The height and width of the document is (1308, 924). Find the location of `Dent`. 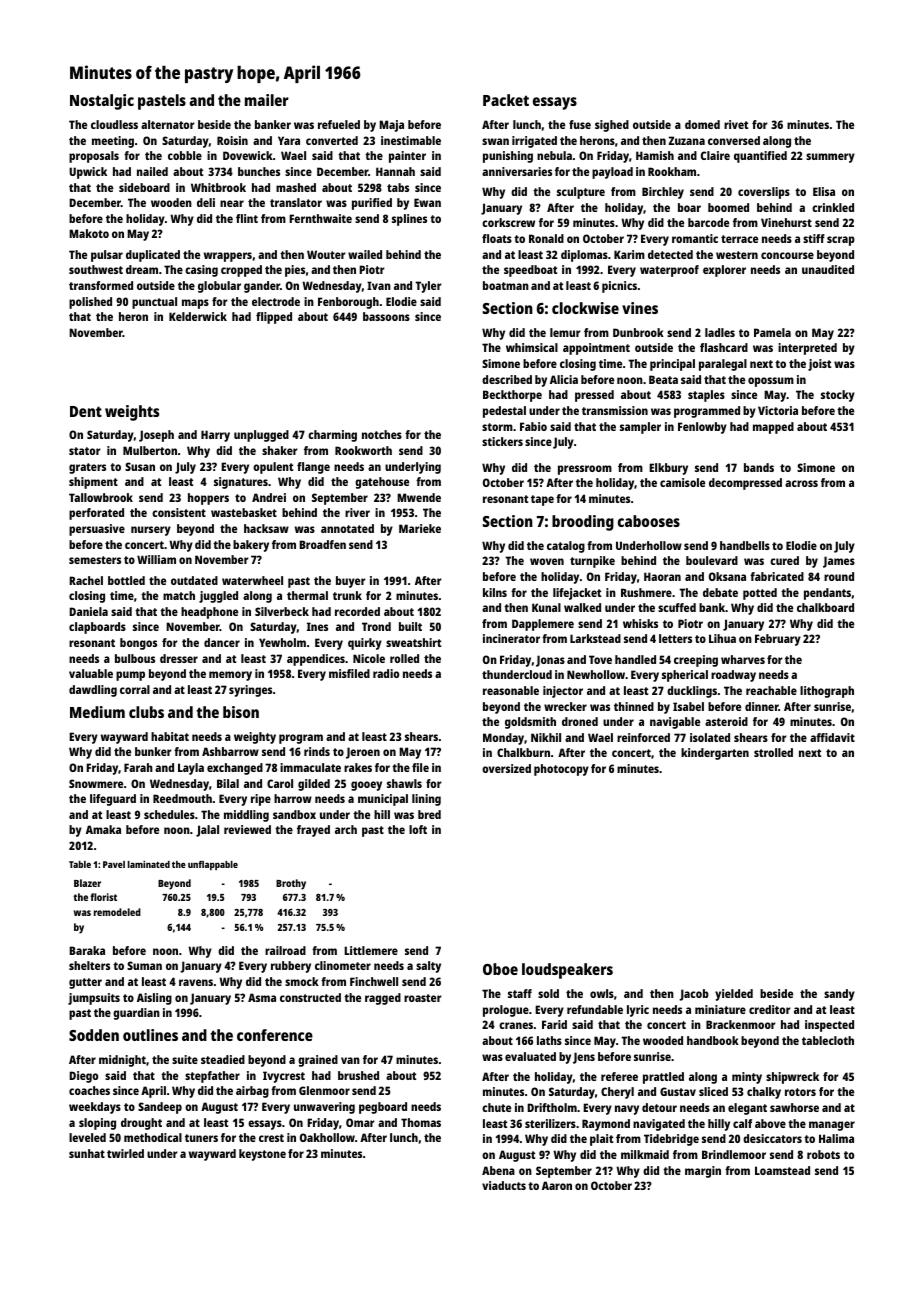

Dent is located at coordinates (86, 411).
